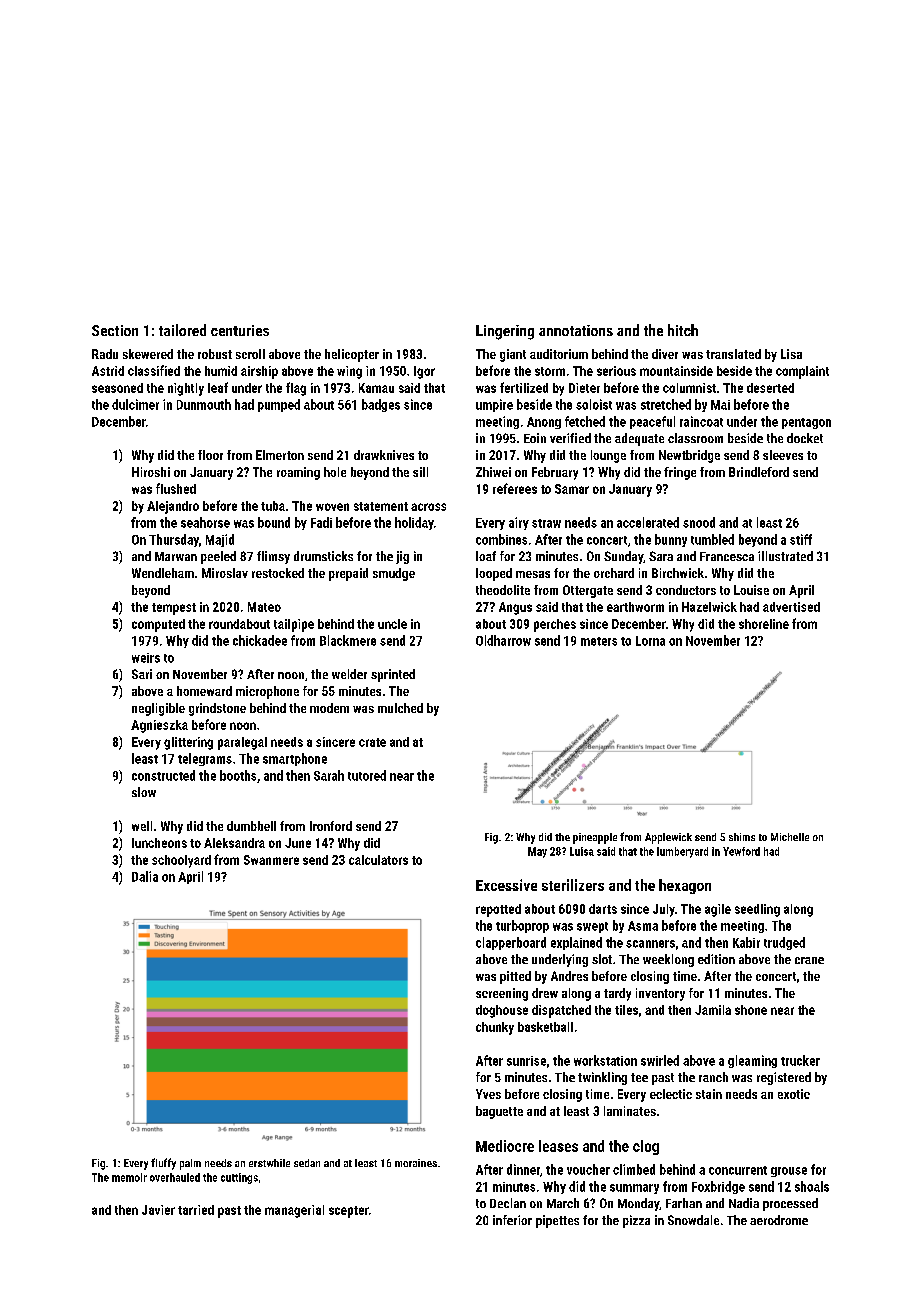  I want to click on Dalia, so click(145, 876).
